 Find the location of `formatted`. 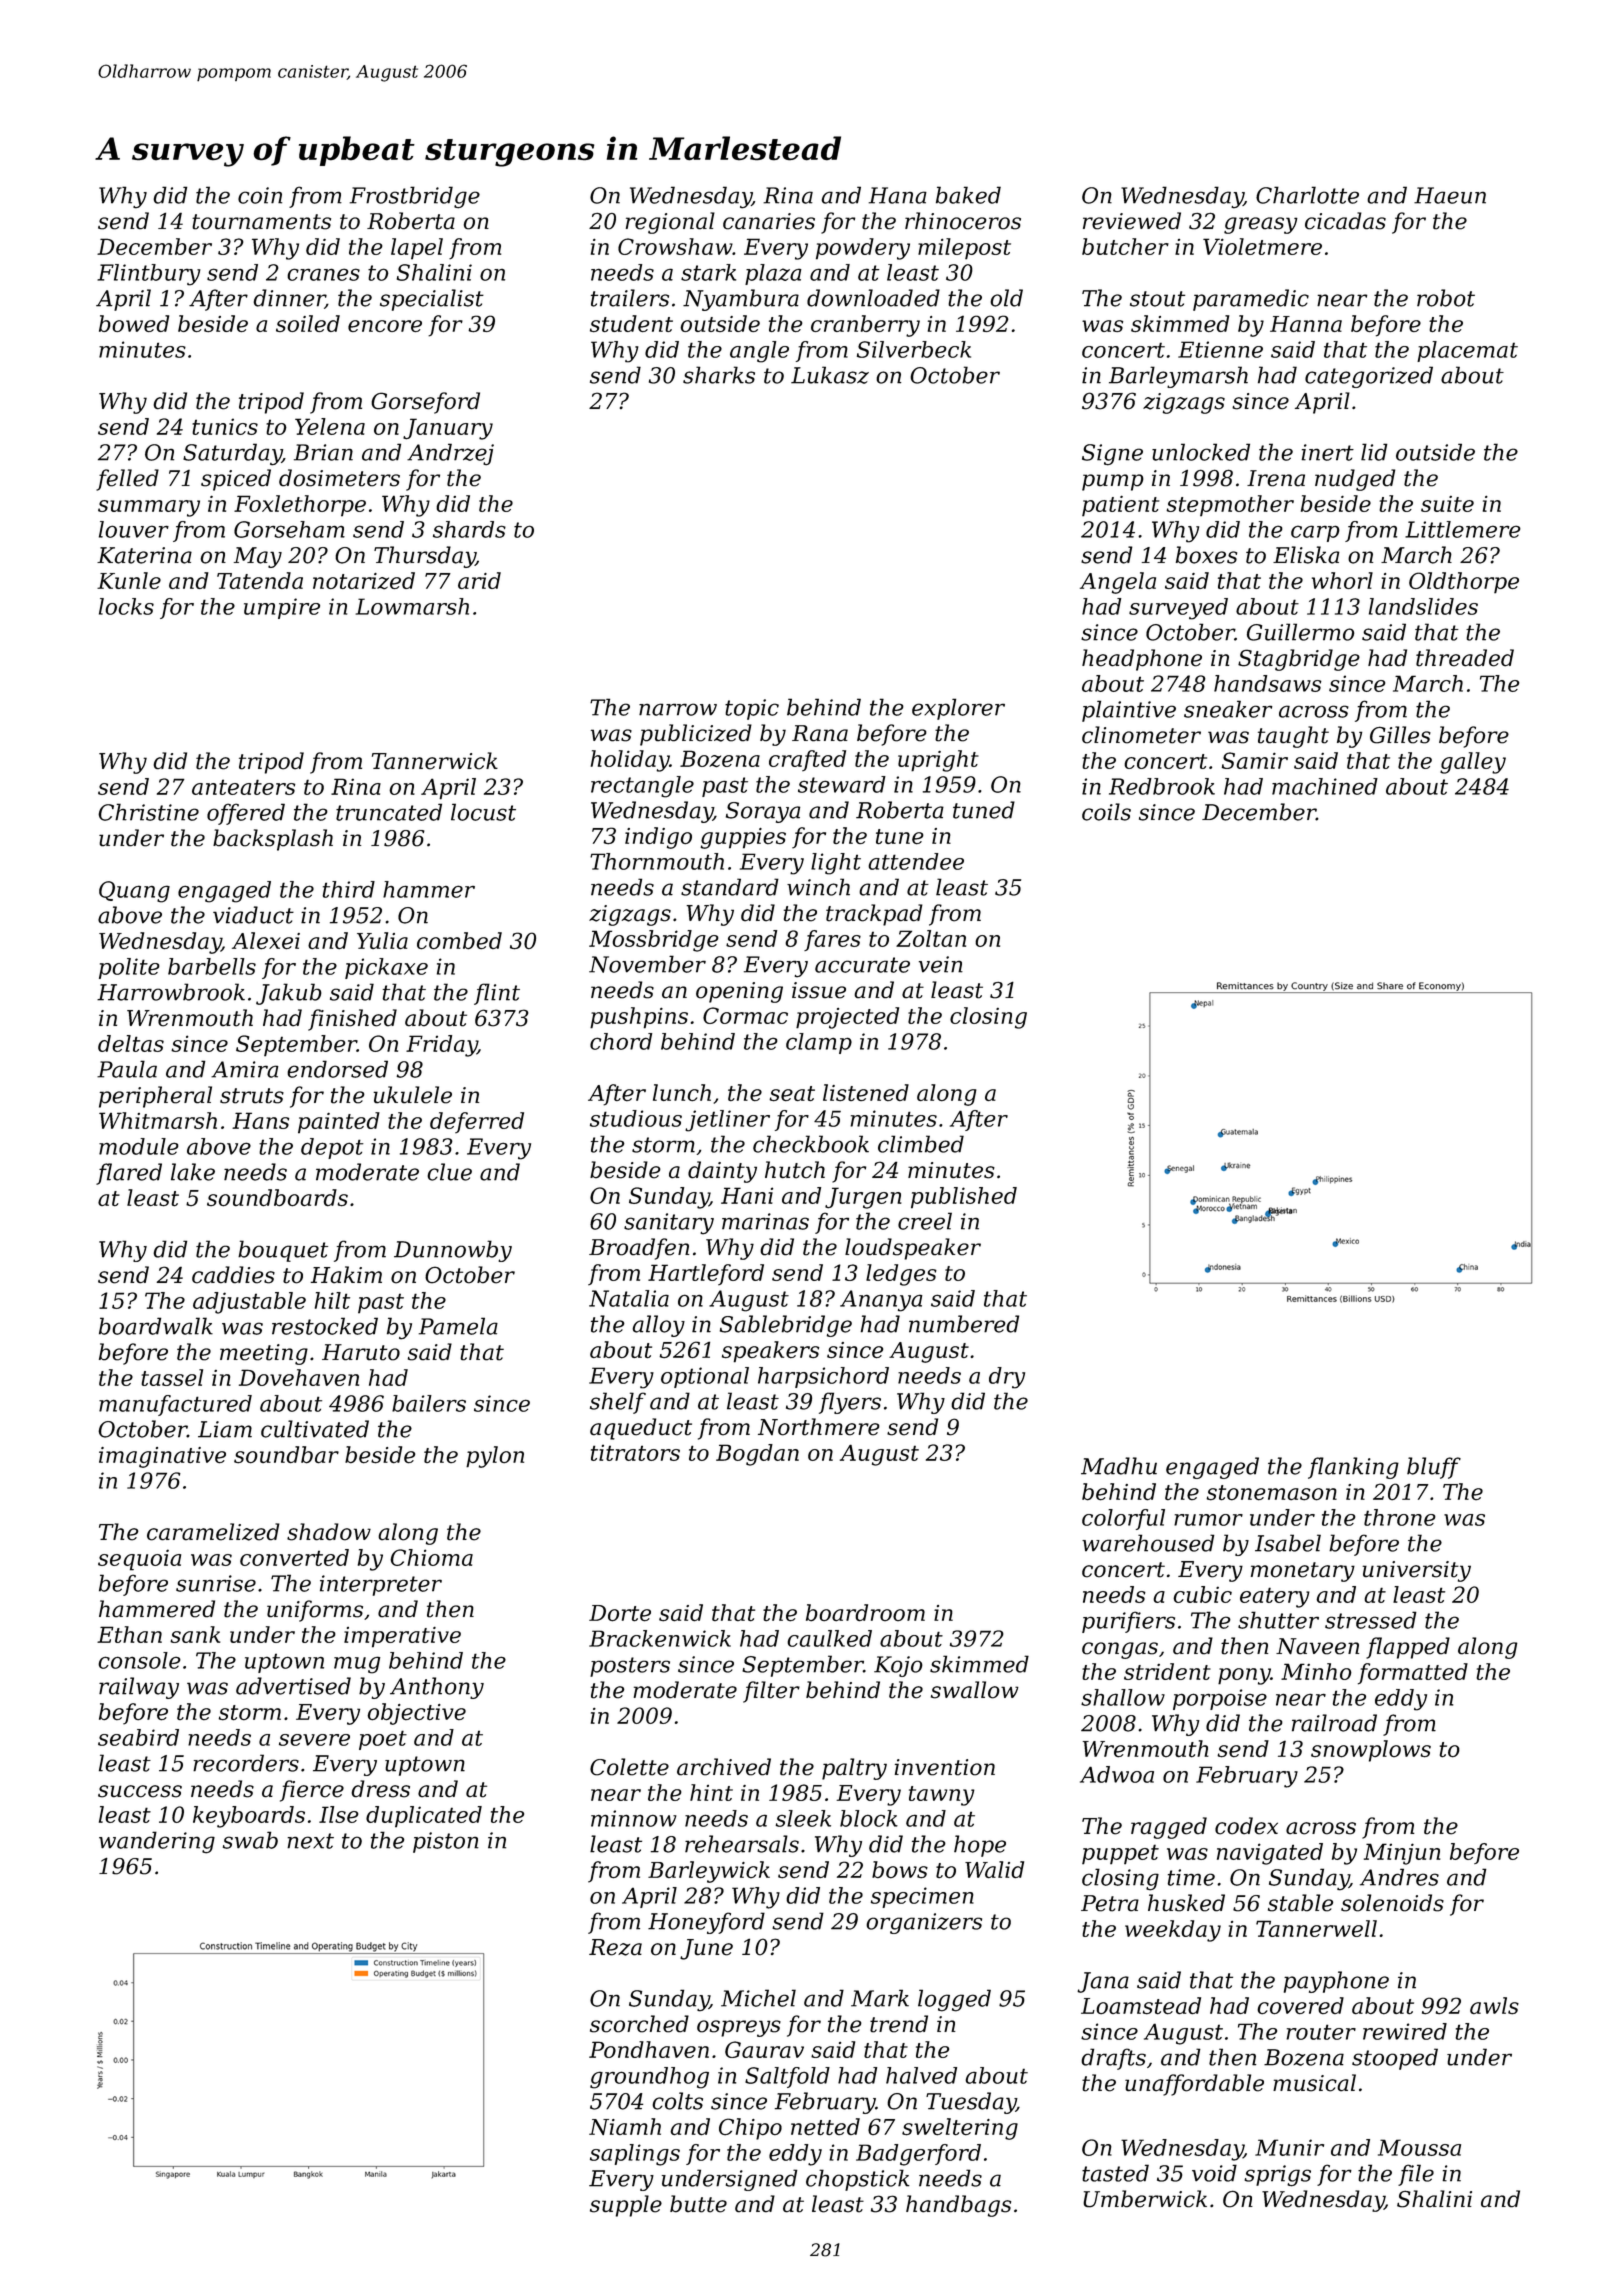

formatted is located at coordinates (1413, 1674).
